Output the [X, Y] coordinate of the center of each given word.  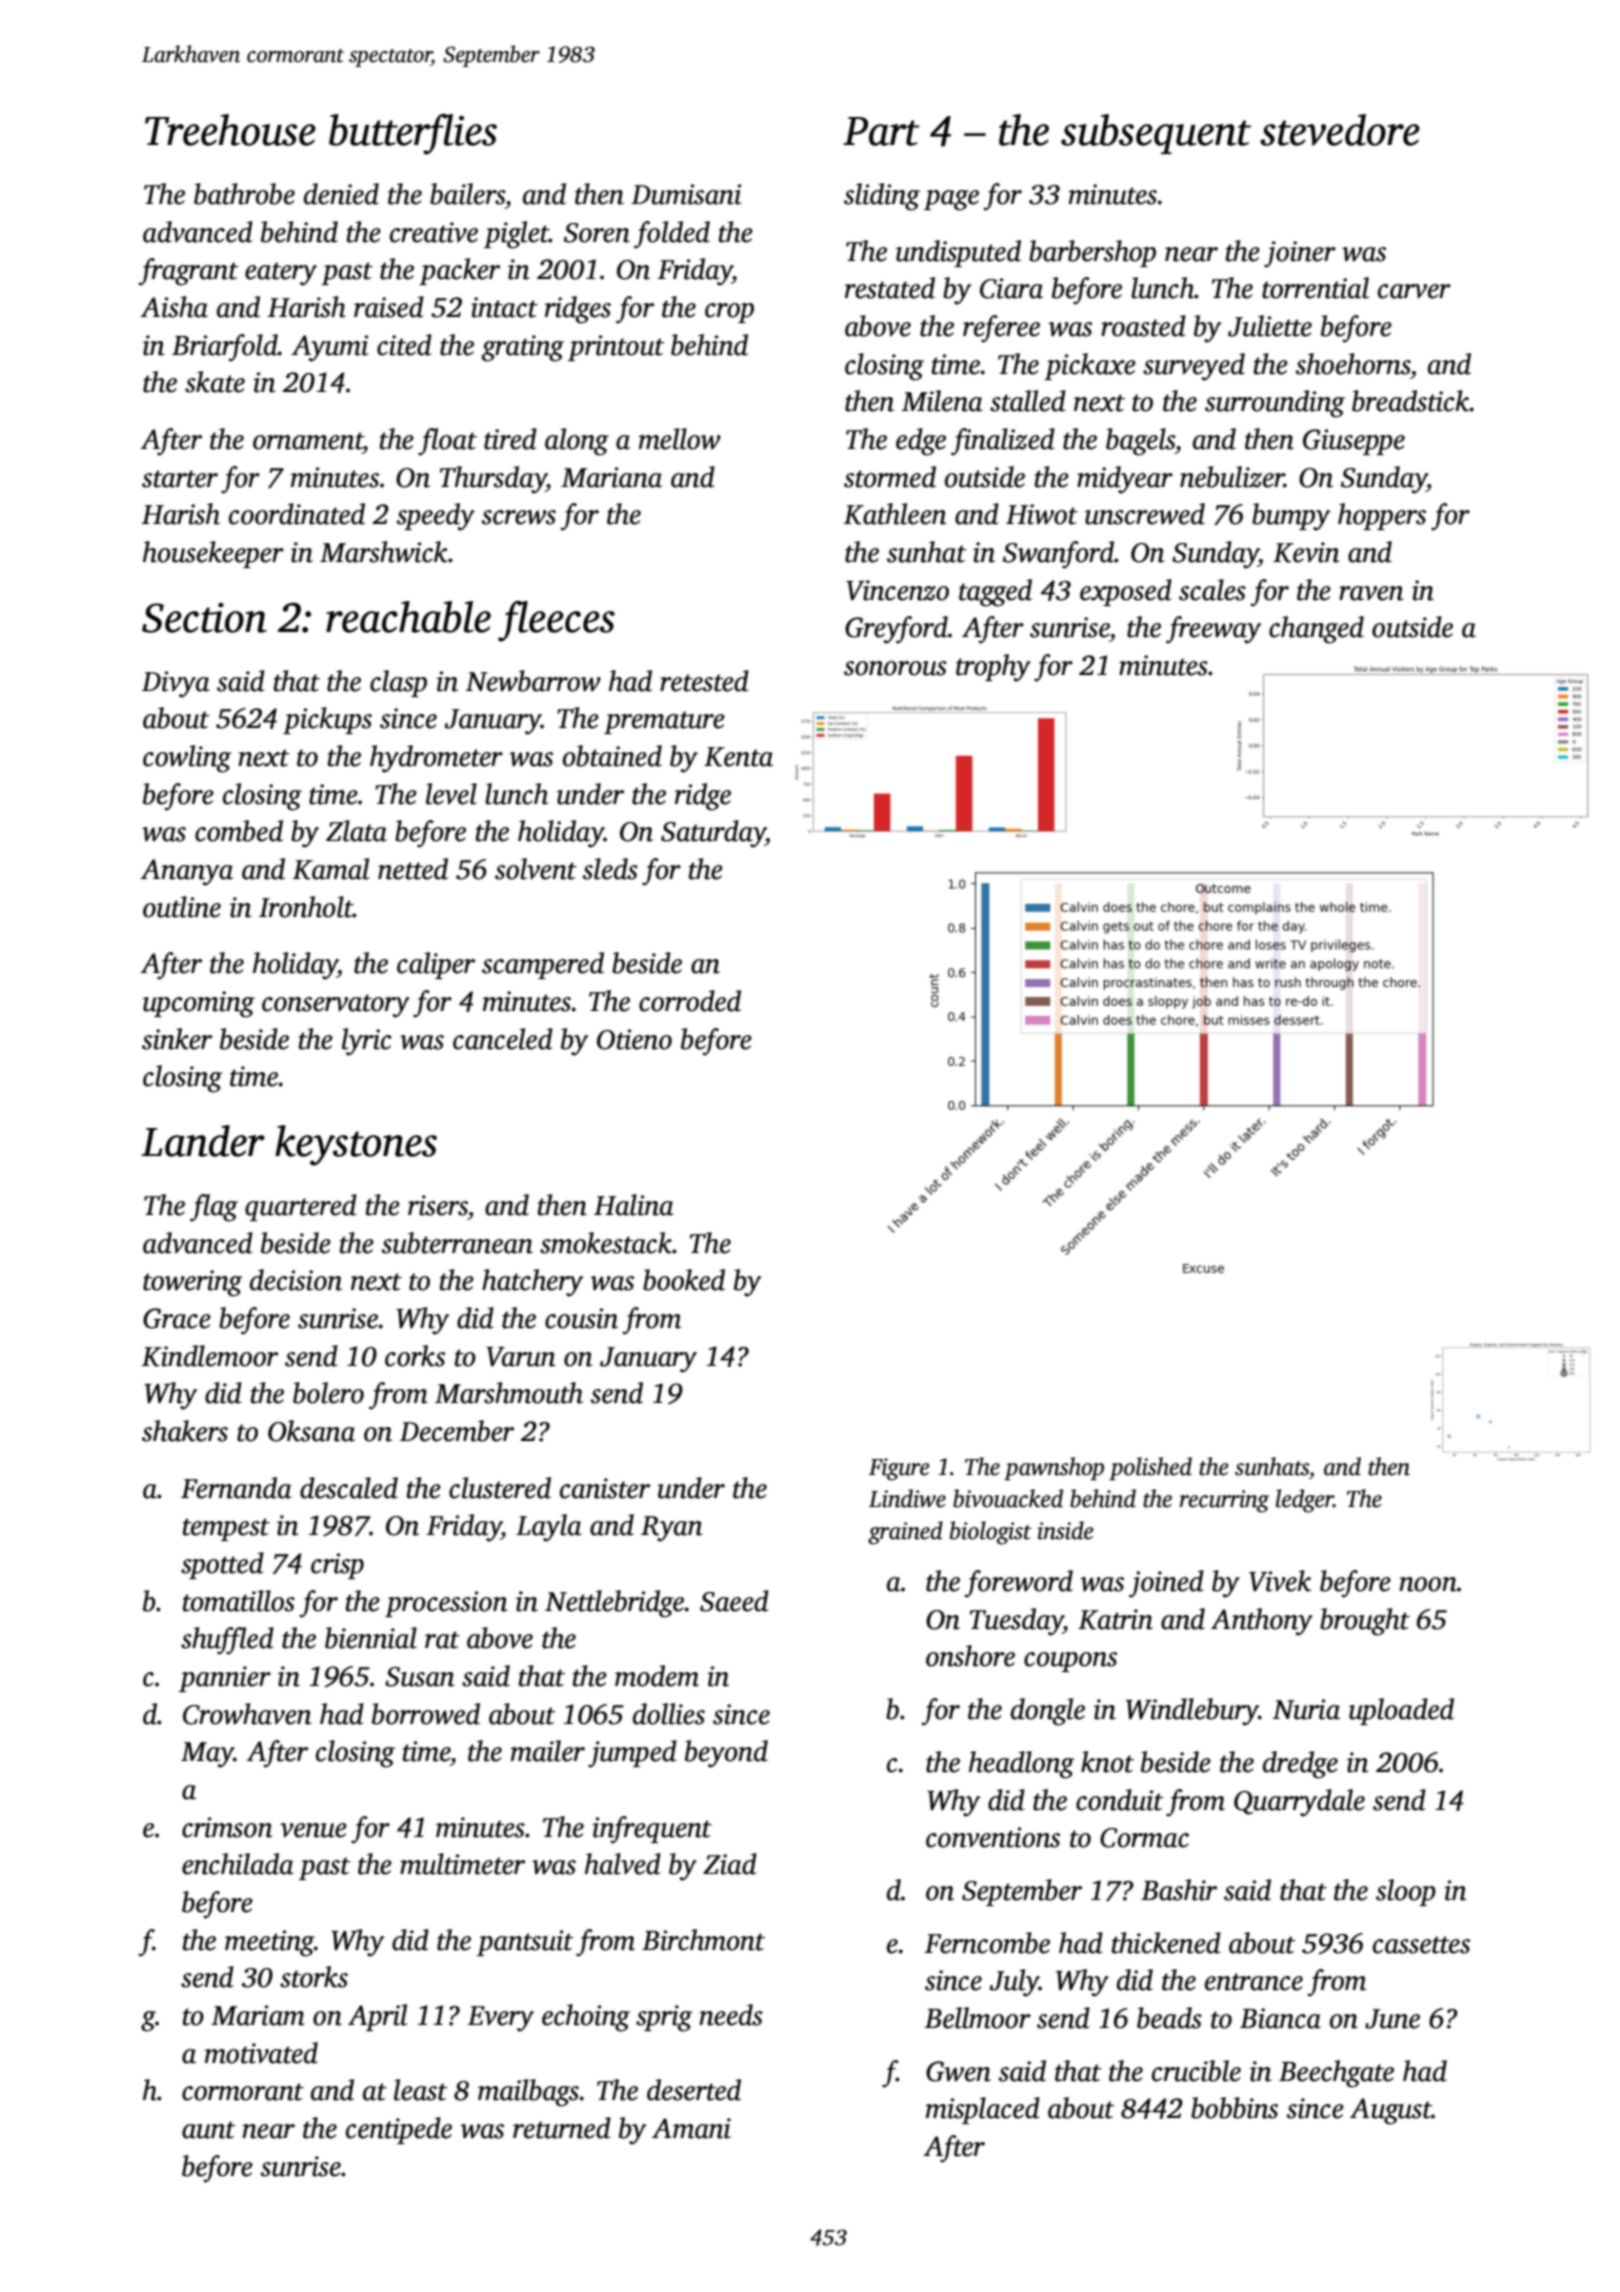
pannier [225, 1679]
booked [684, 1280]
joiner [1300, 254]
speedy [435, 517]
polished [1150, 1468]
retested [704, 681]
